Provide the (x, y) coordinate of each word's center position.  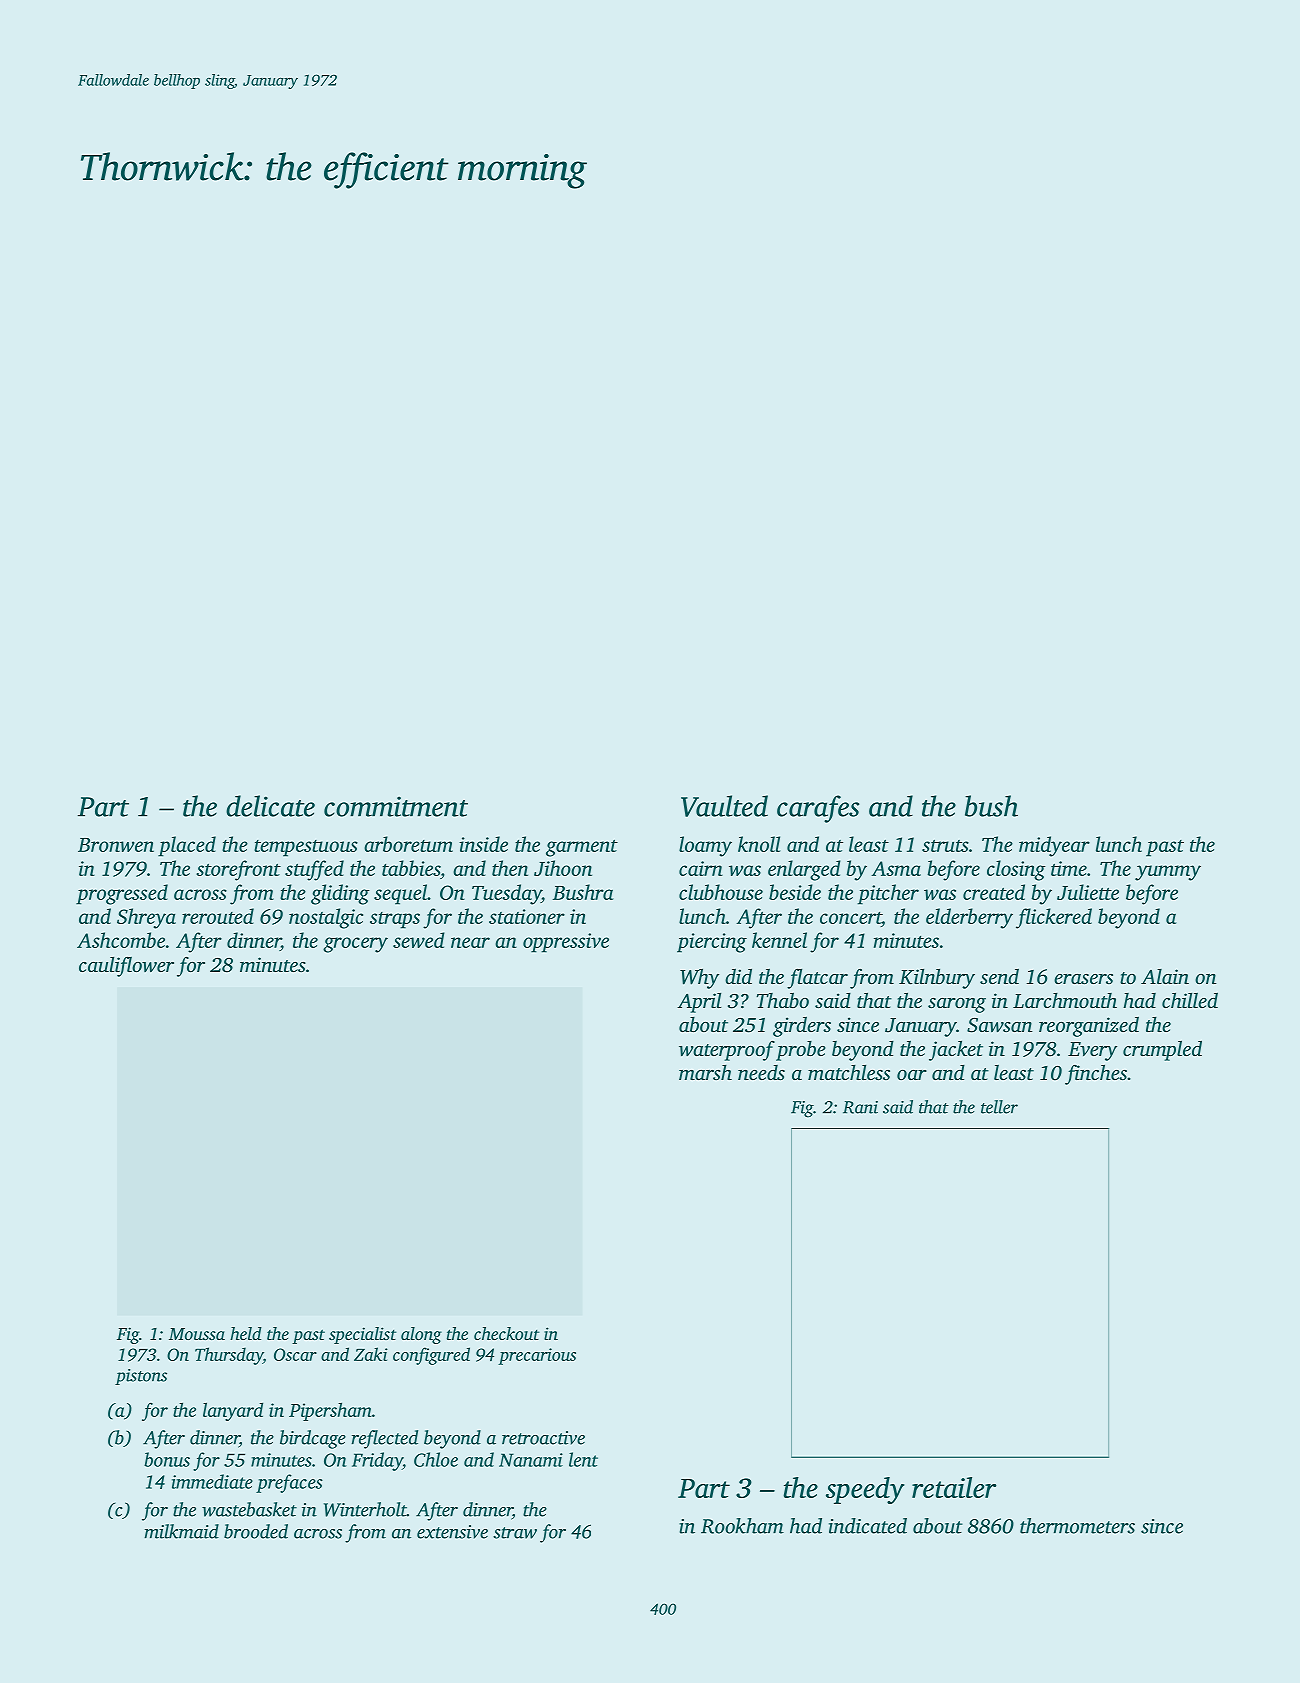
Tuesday (506, 894)
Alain (1165, 976)
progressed (122, 894)
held (246, 1333)
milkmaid (181, 1531)
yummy (1168, 873)
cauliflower (126, 967)
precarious (537, 1356)
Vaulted (724, 806)
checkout (506, 1333)
